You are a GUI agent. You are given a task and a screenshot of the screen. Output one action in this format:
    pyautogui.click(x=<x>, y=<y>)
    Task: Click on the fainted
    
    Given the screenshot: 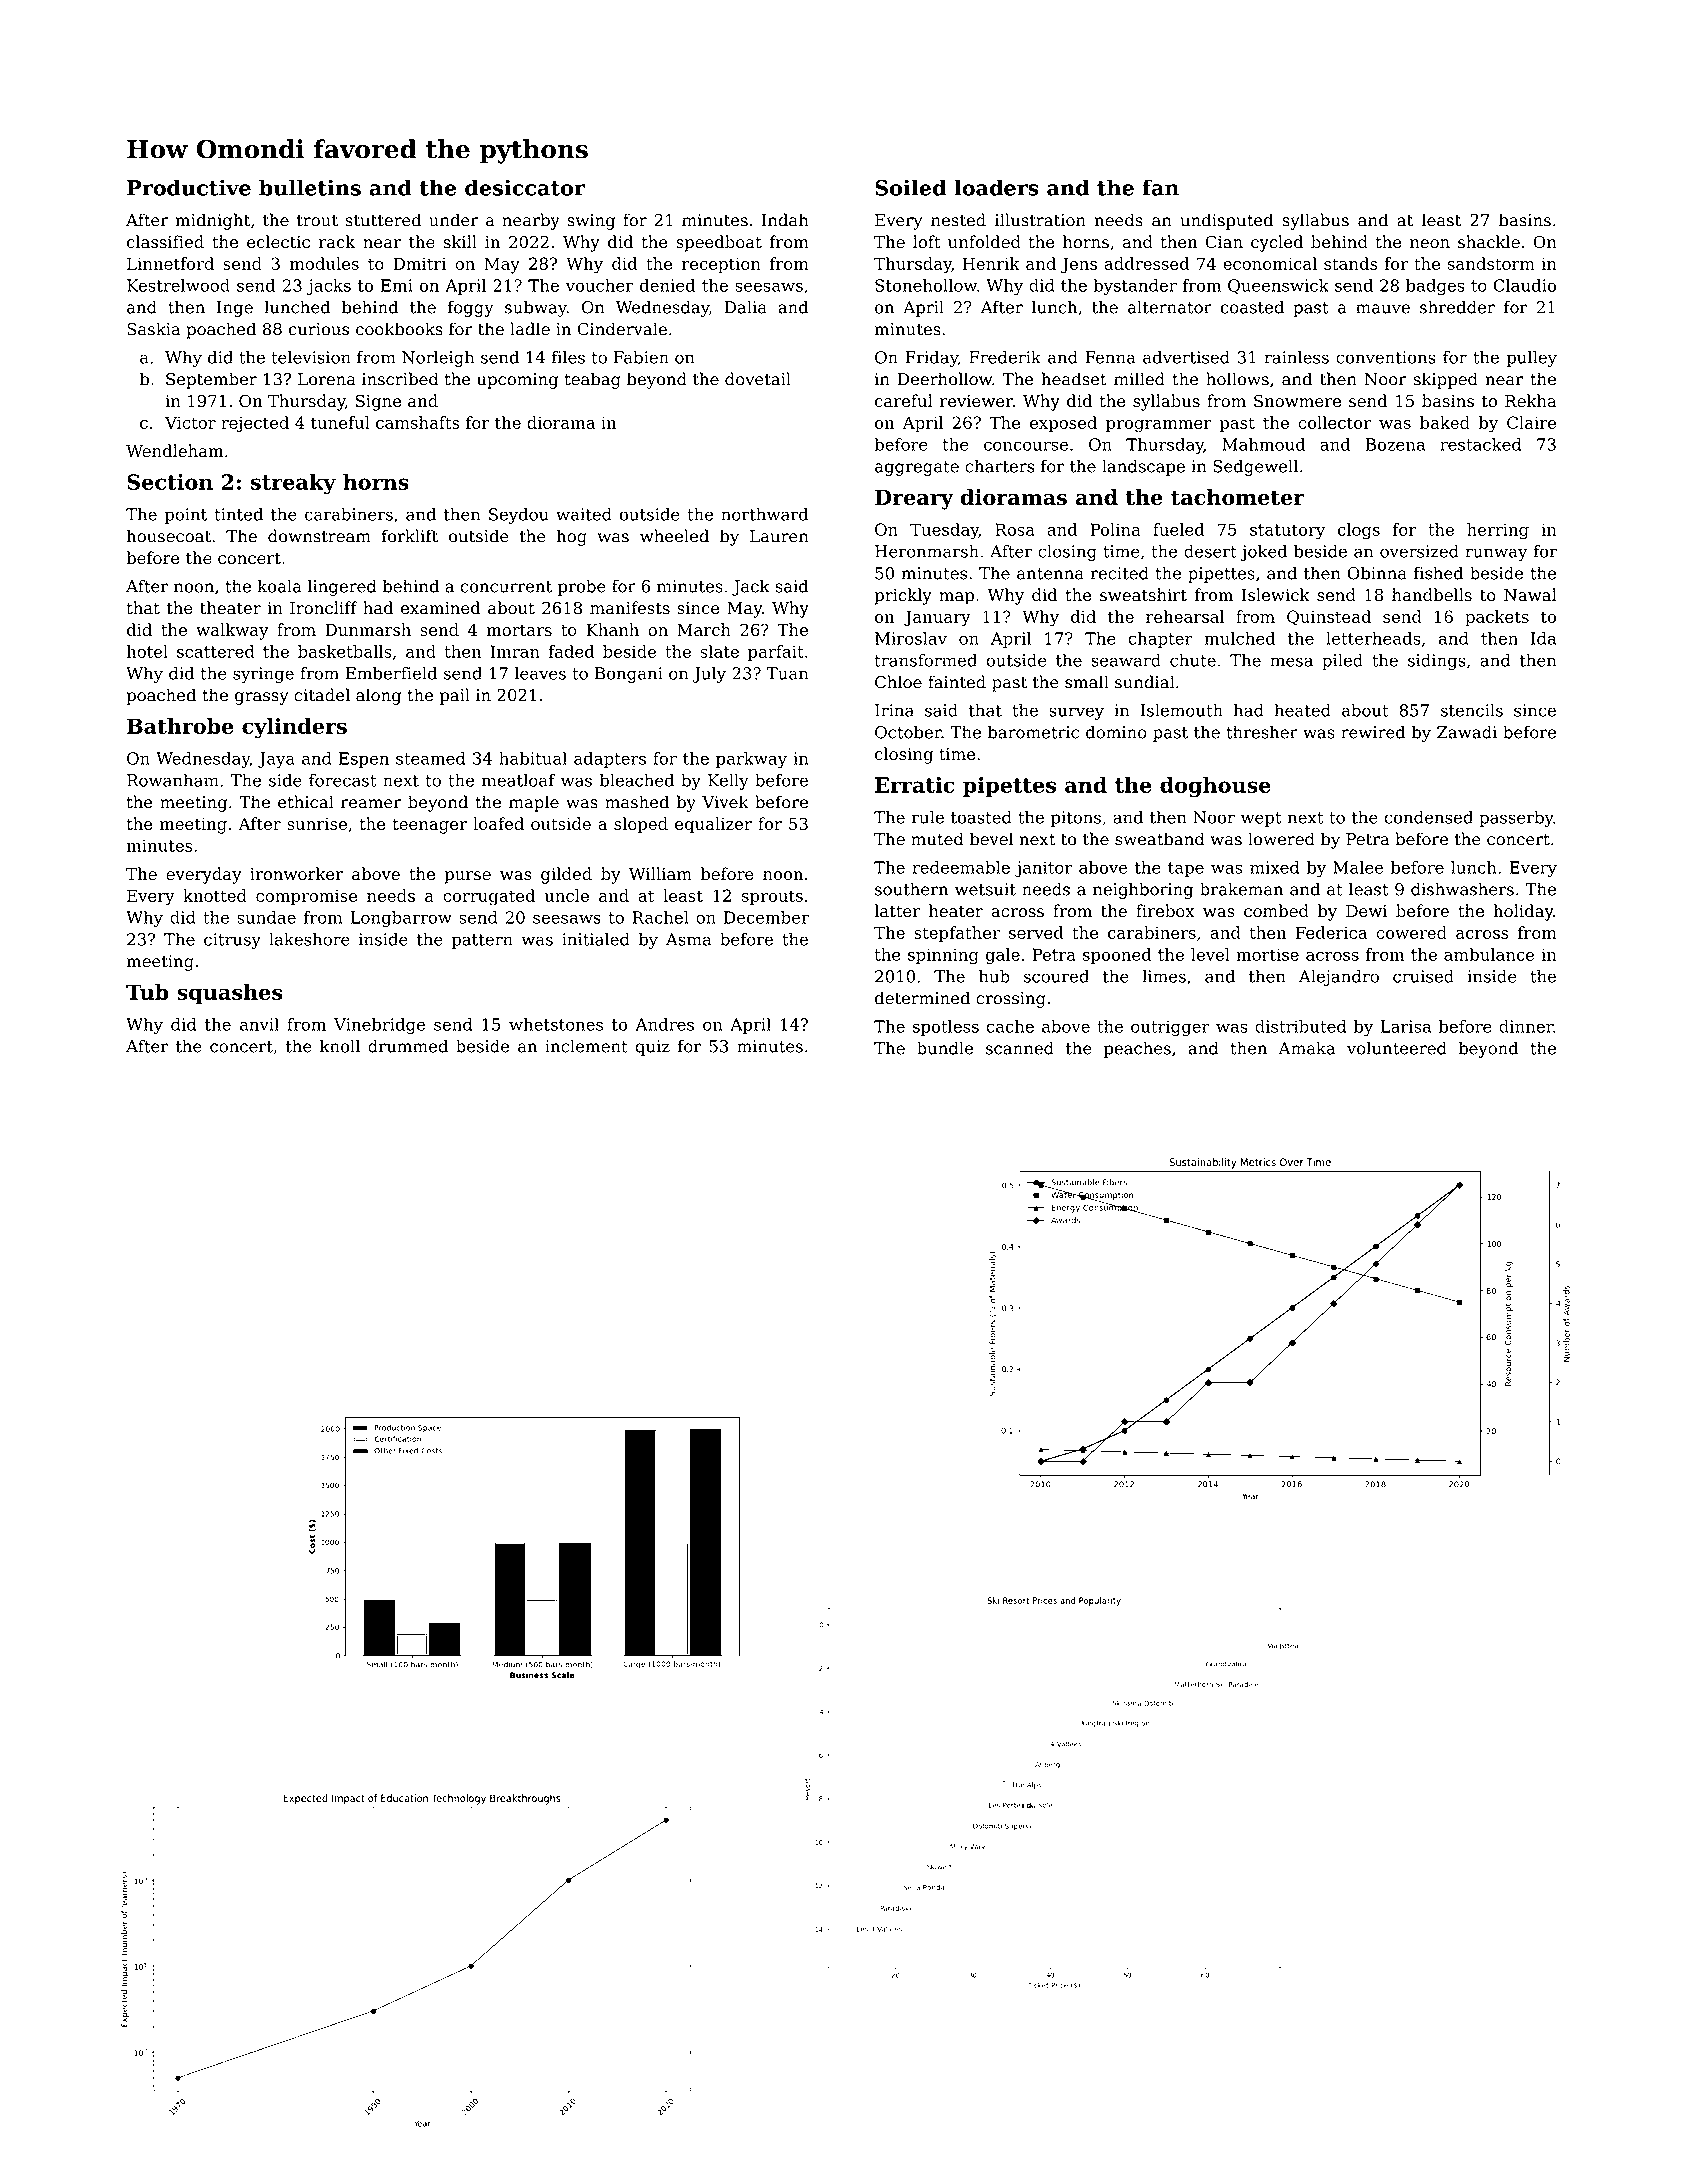 What is the action you would take?
    pyautogui.click(x=957, y=682)
